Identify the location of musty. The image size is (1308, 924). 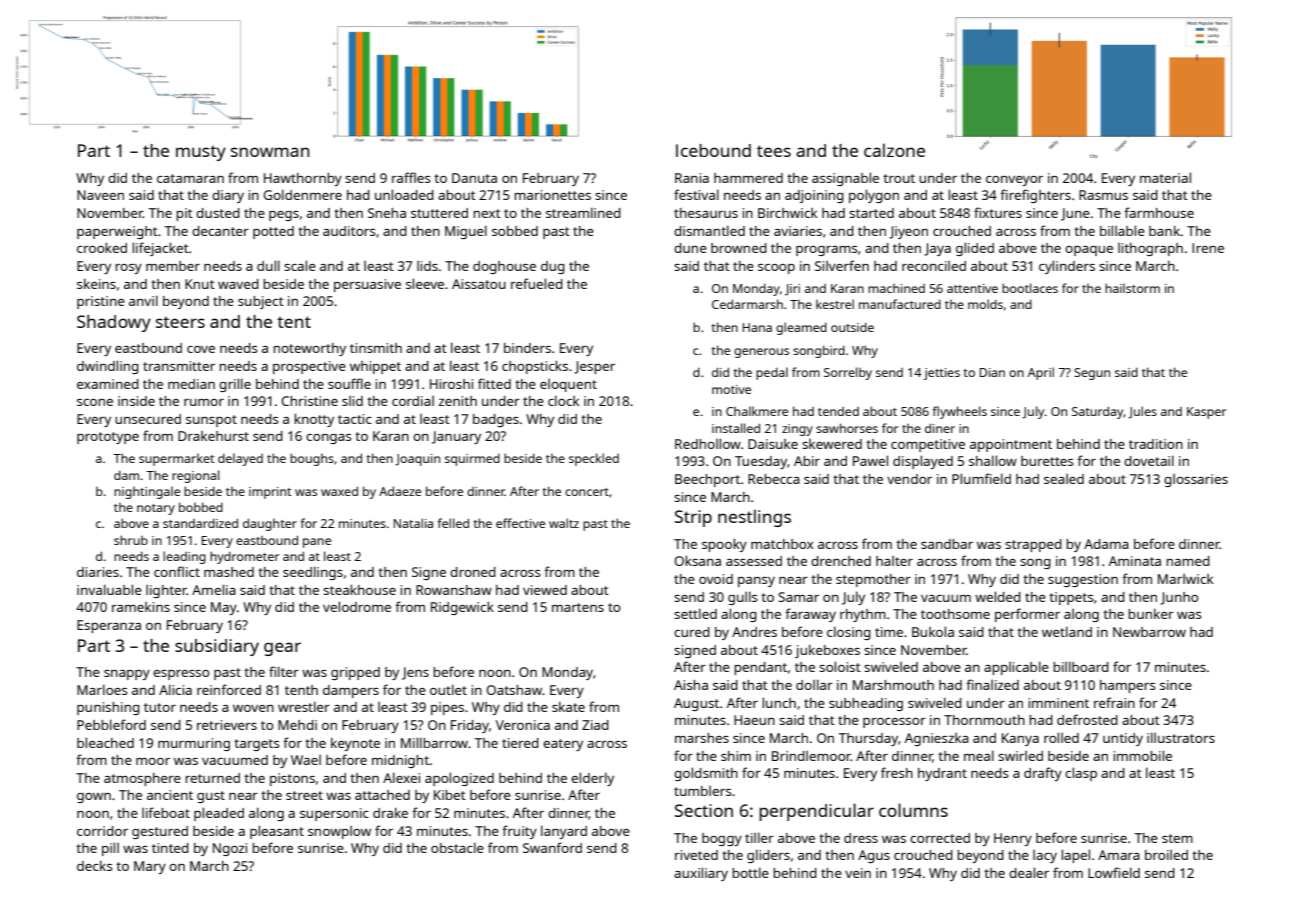
(201, 153).
